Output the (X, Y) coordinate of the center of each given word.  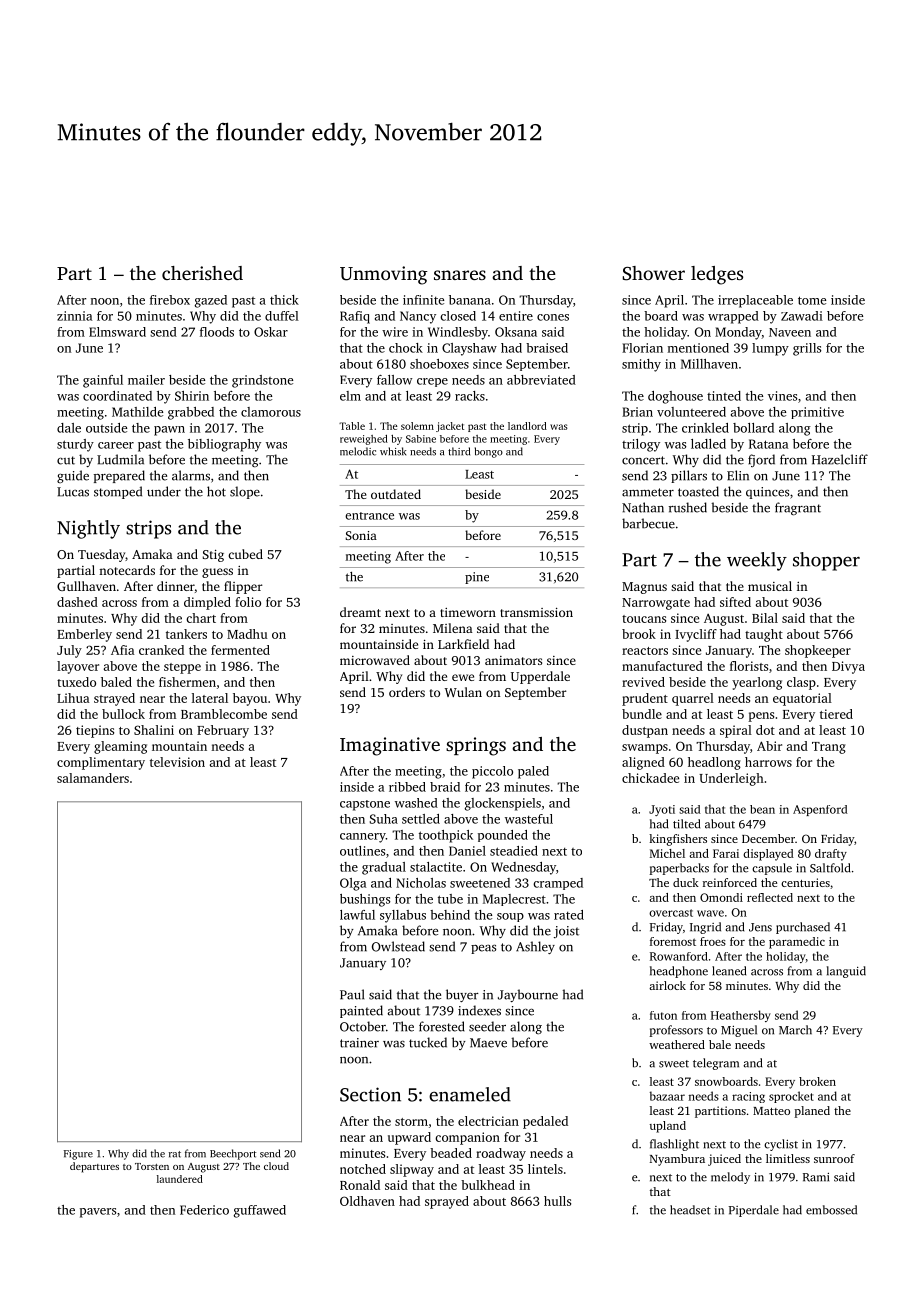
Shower (653, 273)
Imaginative (390, 746)
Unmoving (384, 275)
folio (248, 602)
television (177, 762)
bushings (365, 900)
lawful (357, 915)
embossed (831, 1210)
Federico (204, 1210)
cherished (202, 273)
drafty (831, 855)
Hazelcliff (840, 459)
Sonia (361, 535)
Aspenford (820, 810)
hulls (557, 1201)
